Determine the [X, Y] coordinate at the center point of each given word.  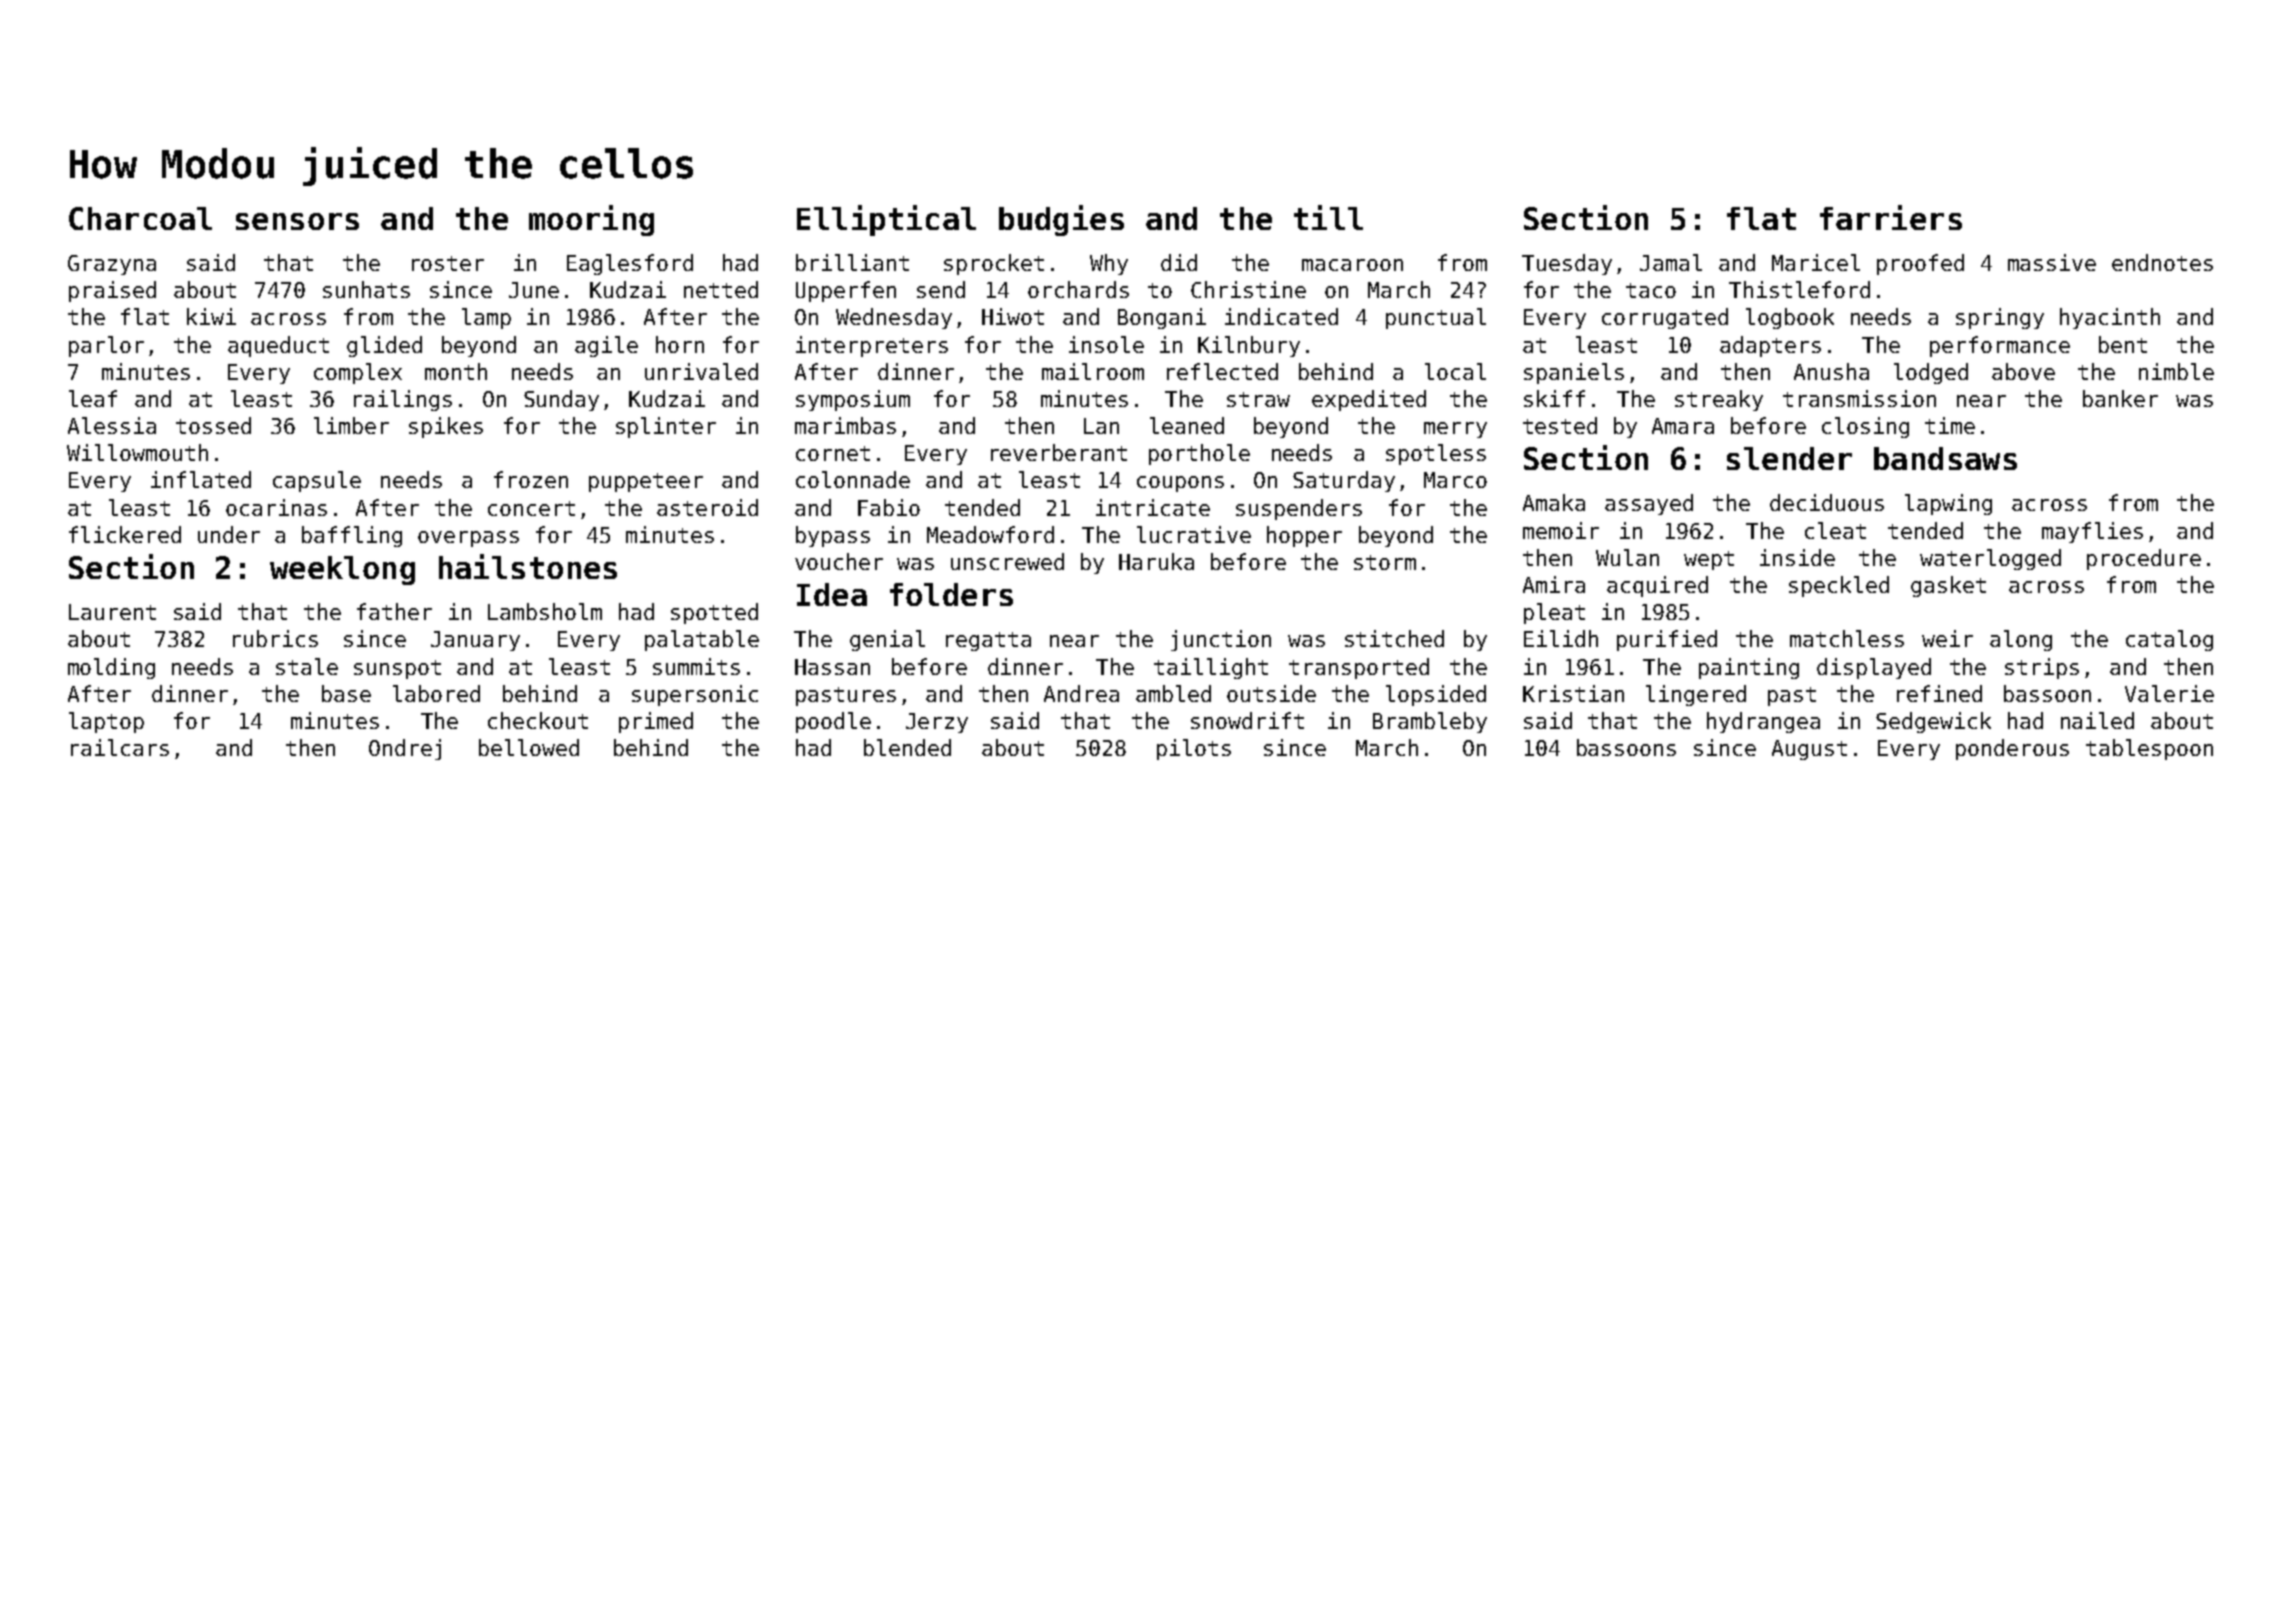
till [1328, 217]
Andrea [1081, 693]
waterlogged [1990, 559]
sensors [297, 221]
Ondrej [405, 749]
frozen [531, 479]
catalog [2169, 640]
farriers [1891, 217]
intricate [1153, 507]
